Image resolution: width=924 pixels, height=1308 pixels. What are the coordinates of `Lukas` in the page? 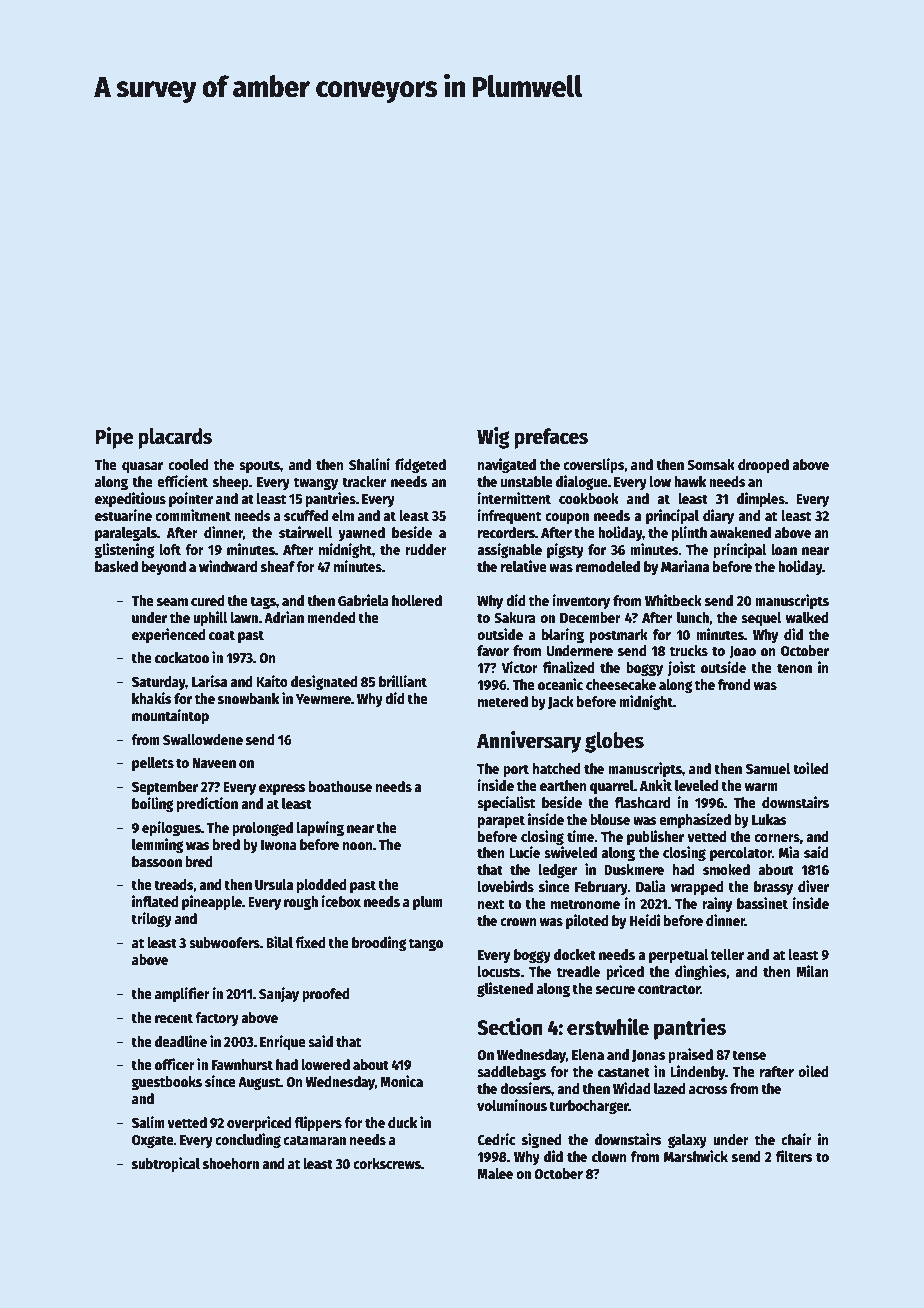 It's located at (769, 819).
